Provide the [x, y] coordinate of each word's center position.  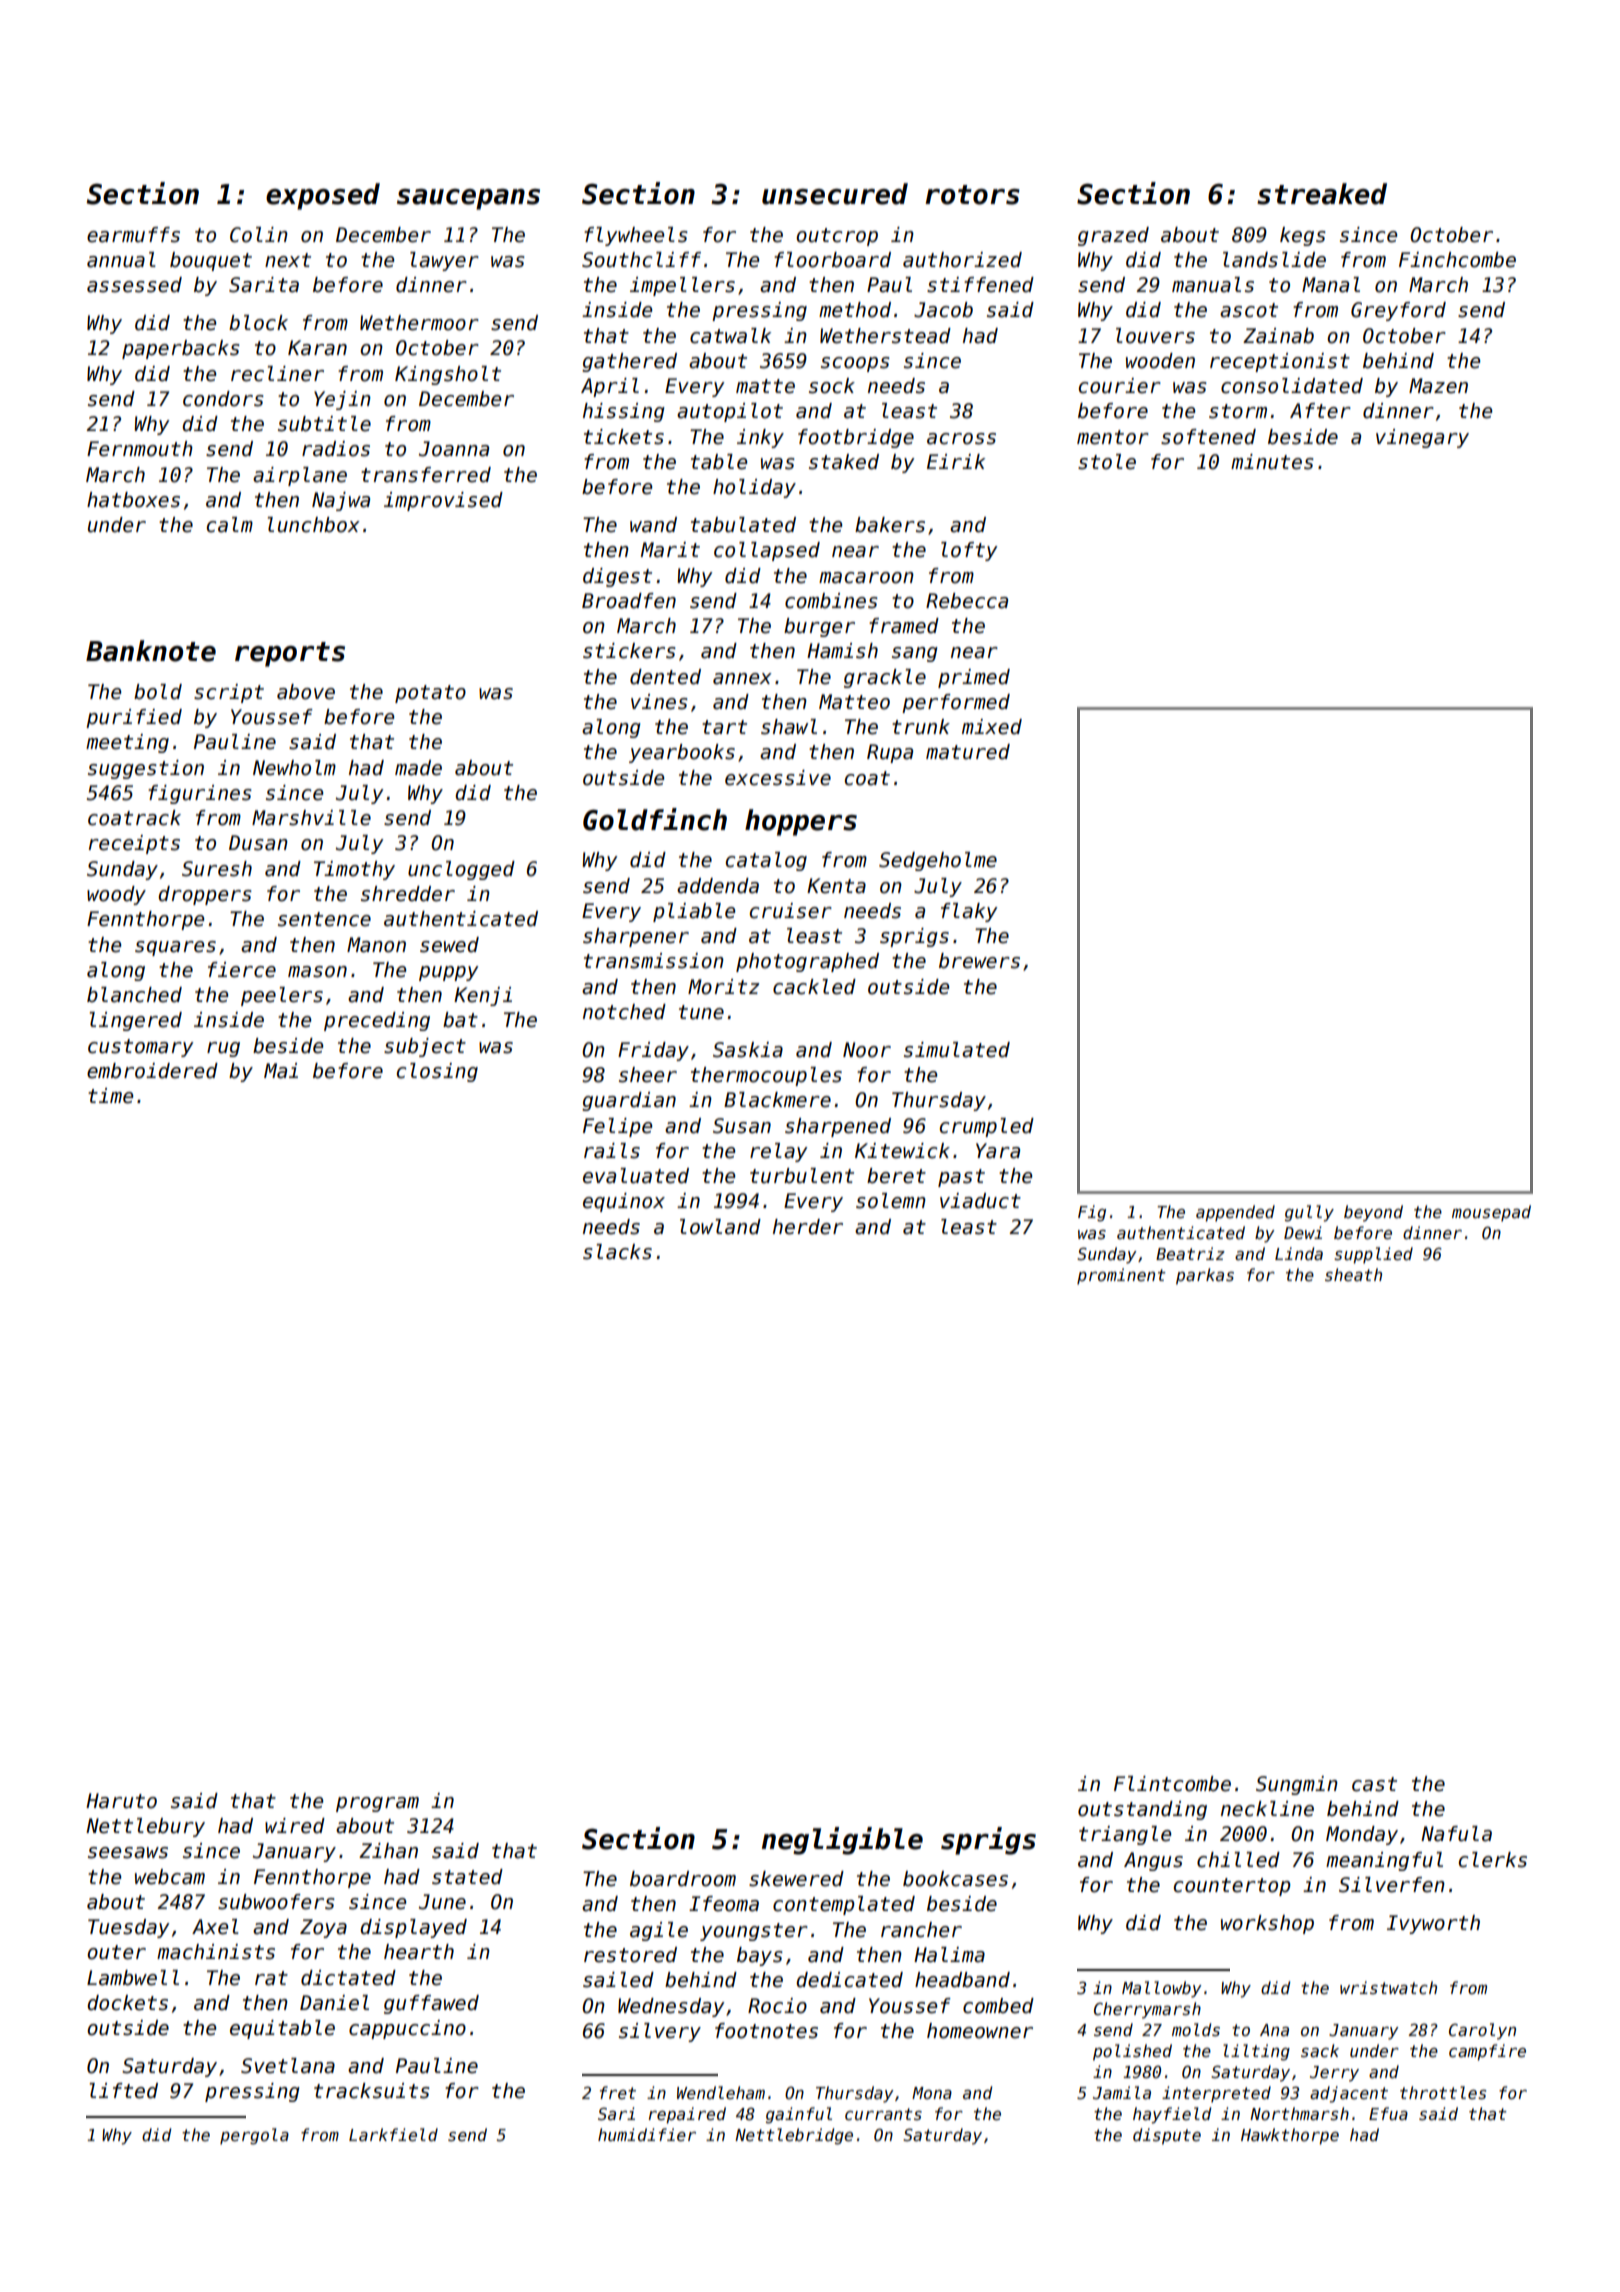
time [110, 1096]
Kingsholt [448, 375]
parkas [1205, 1276]
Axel [215, 1927]
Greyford [1398, 311]
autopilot [730, 412]
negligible [842, 1841]
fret [618, 2092]
